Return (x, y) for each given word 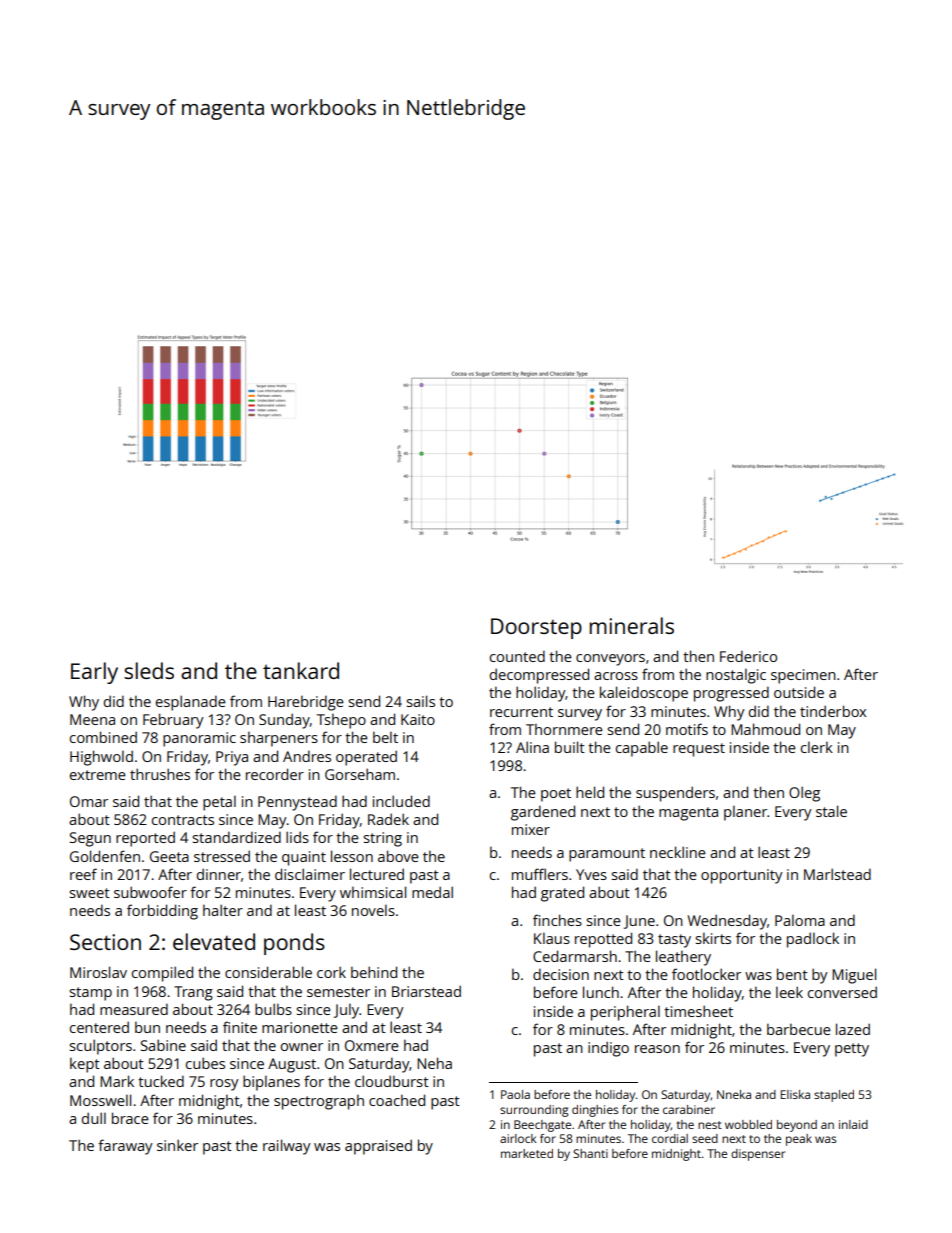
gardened (543, 813)
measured (134, 1009)
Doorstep (536, 628)
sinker (177, 1145)
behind (374, 972)
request (699, 750)
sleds (149, 670)
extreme (98, 775)
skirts (713, 938)
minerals (632, 625)
